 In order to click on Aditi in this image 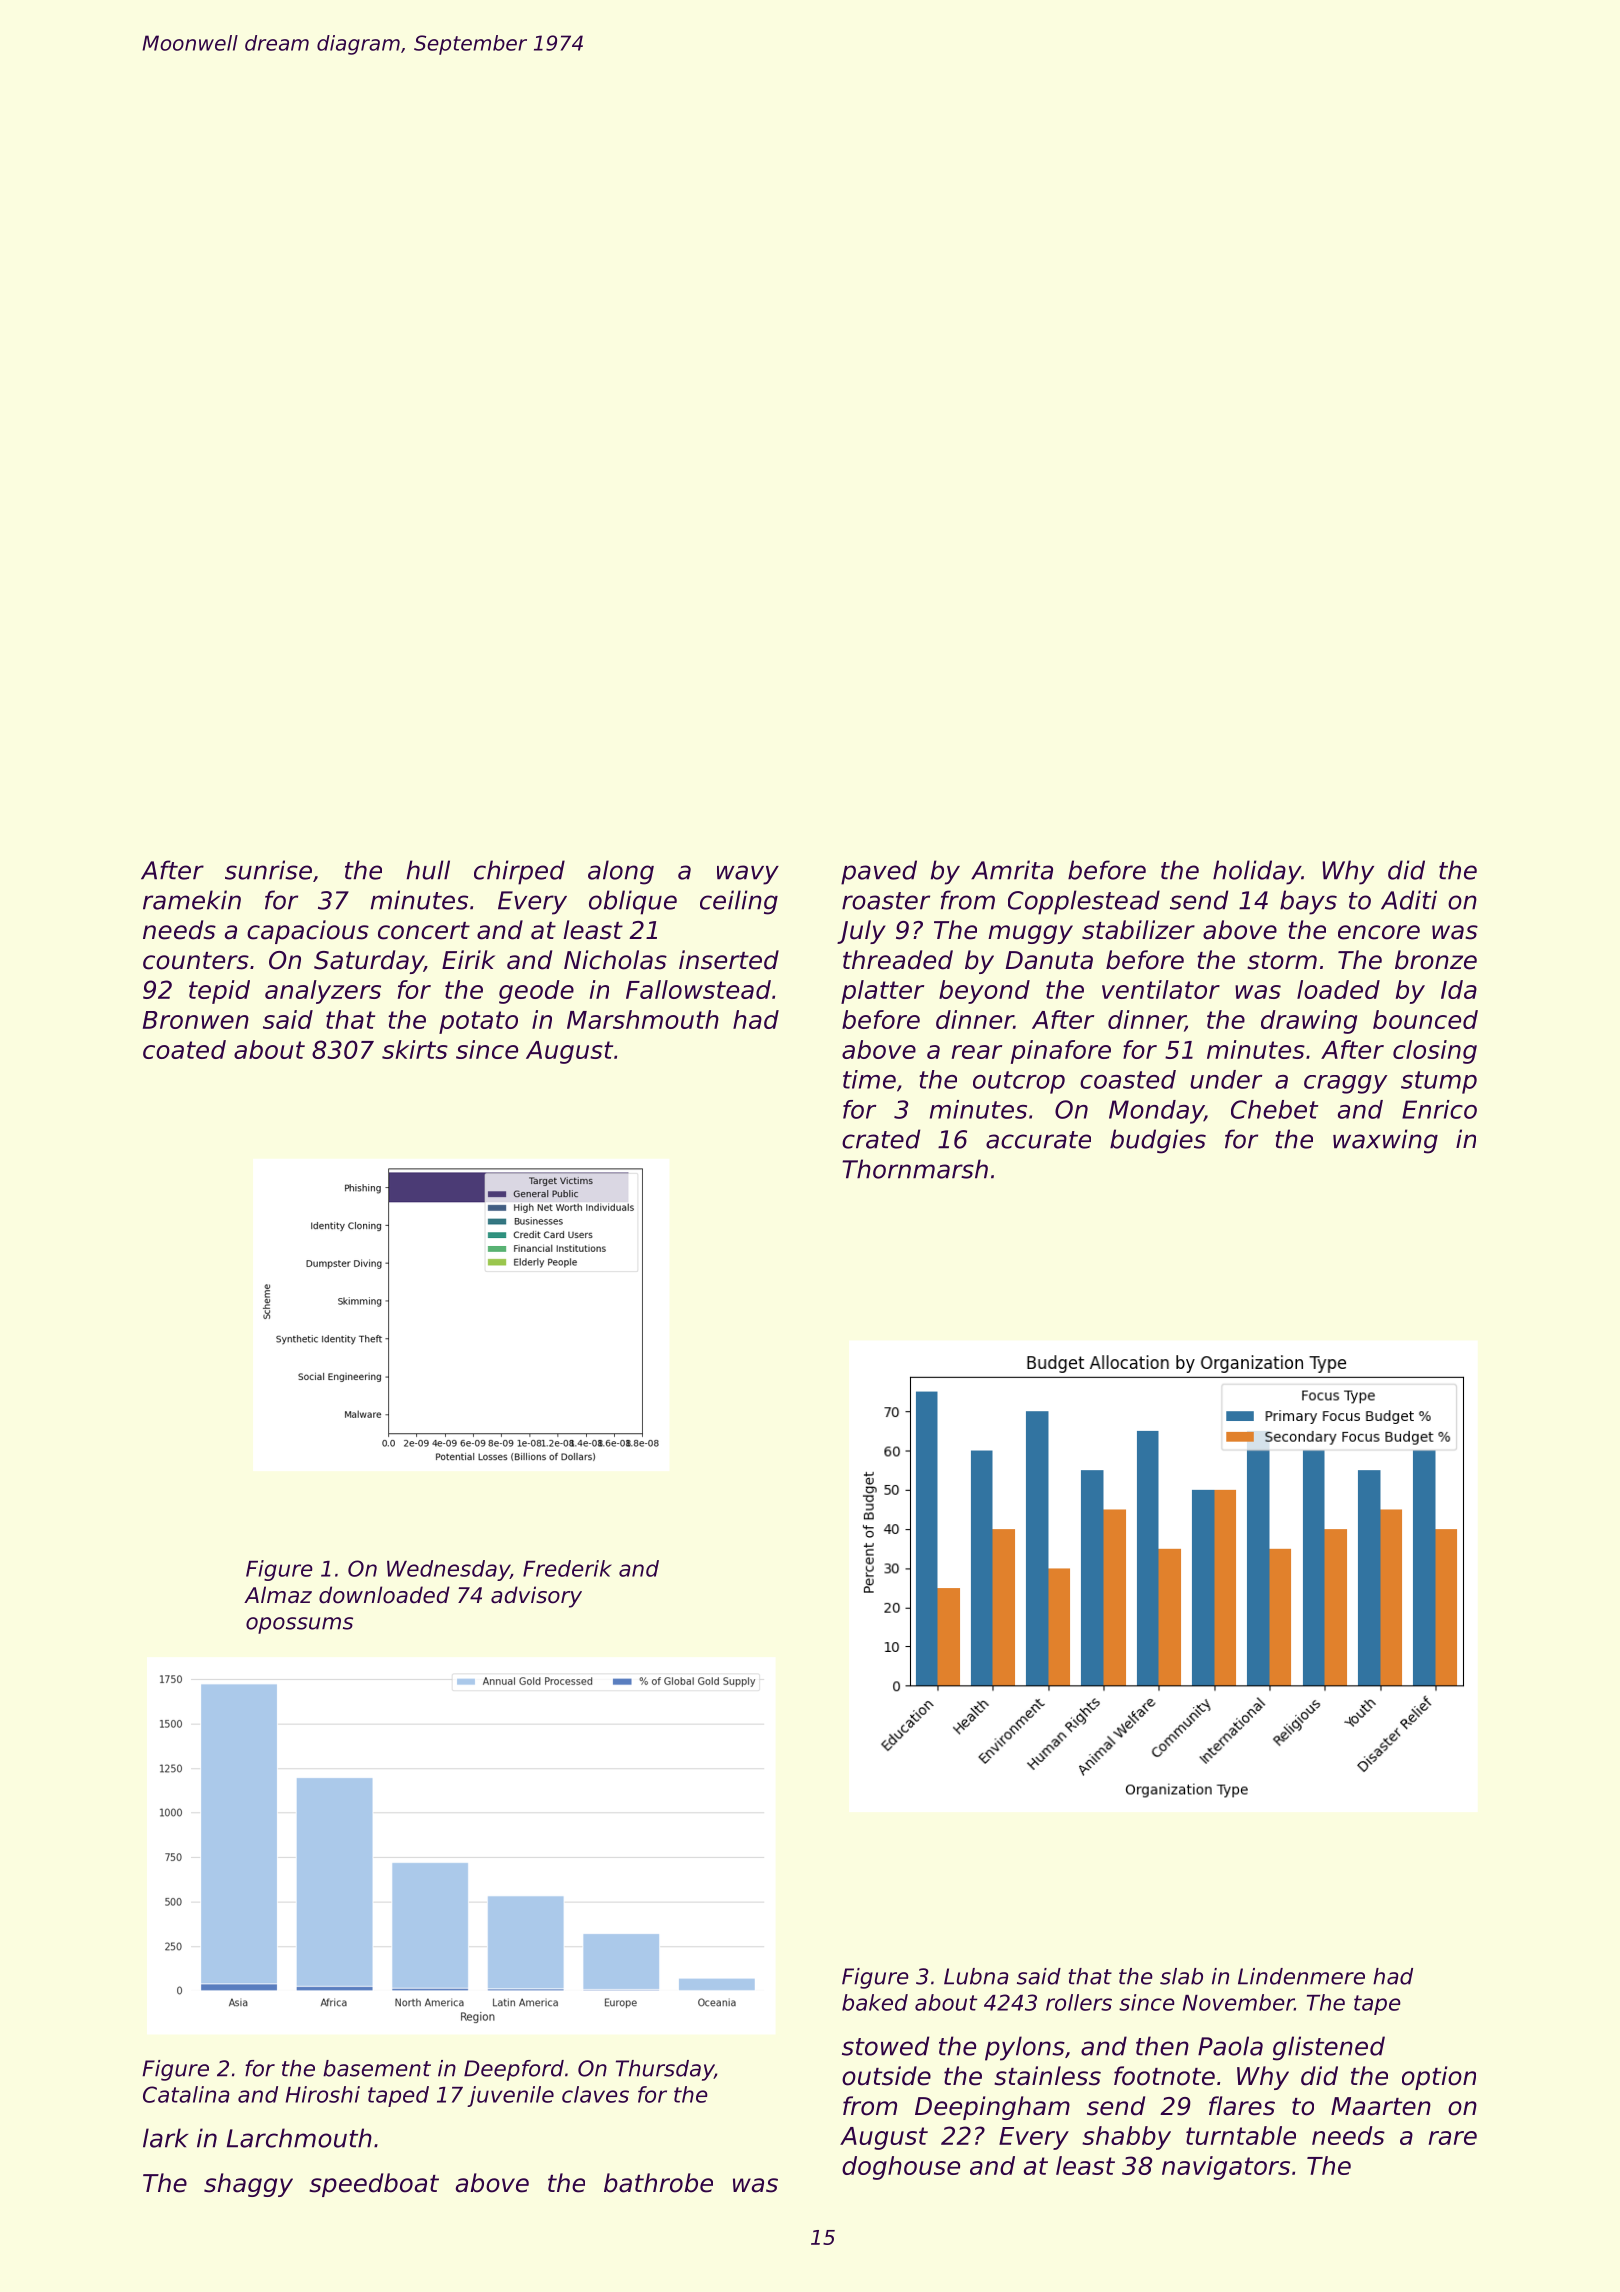, I will do `click(1409, 900)`.
